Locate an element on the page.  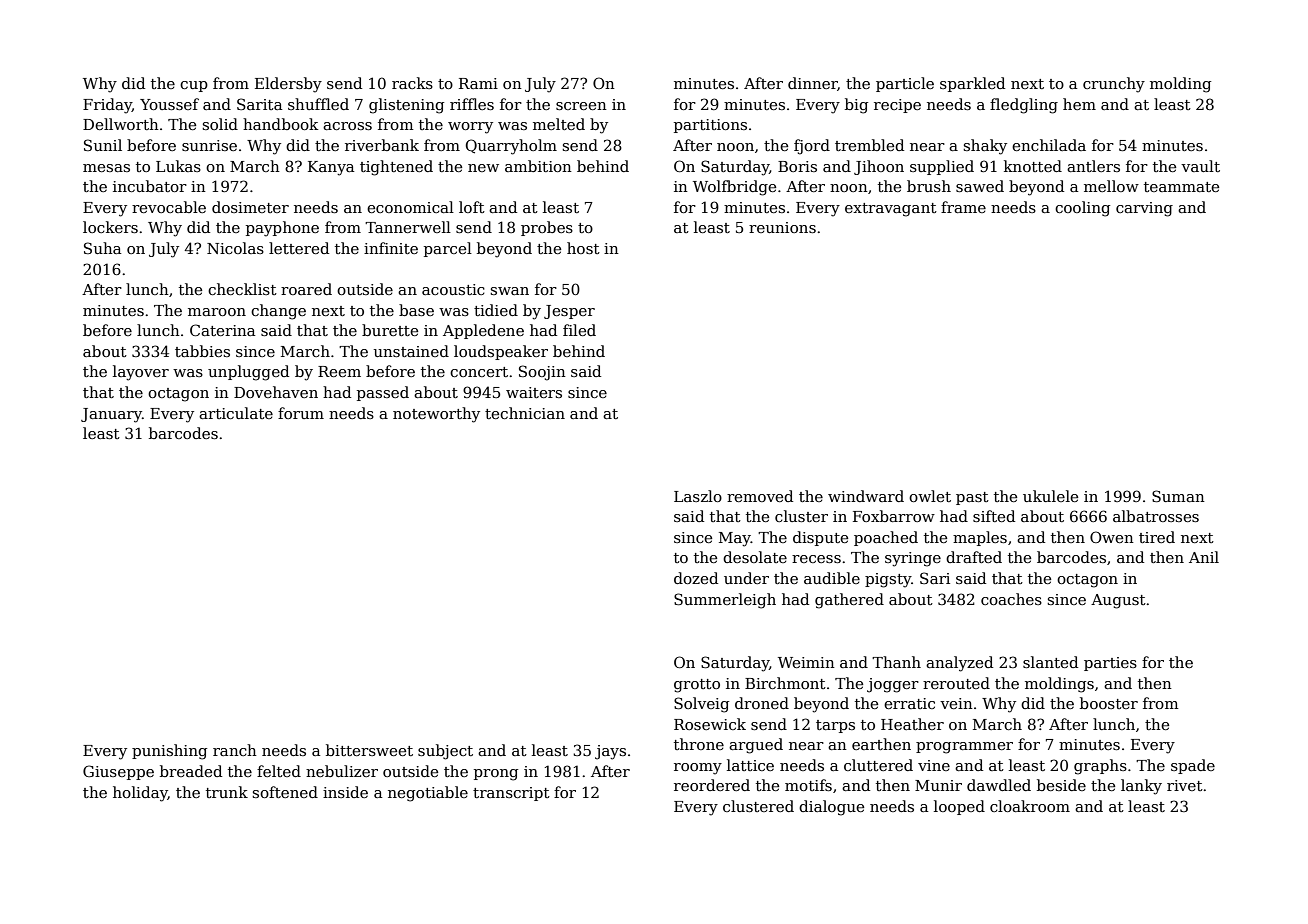
filed is located at coordinates (579, 330).
